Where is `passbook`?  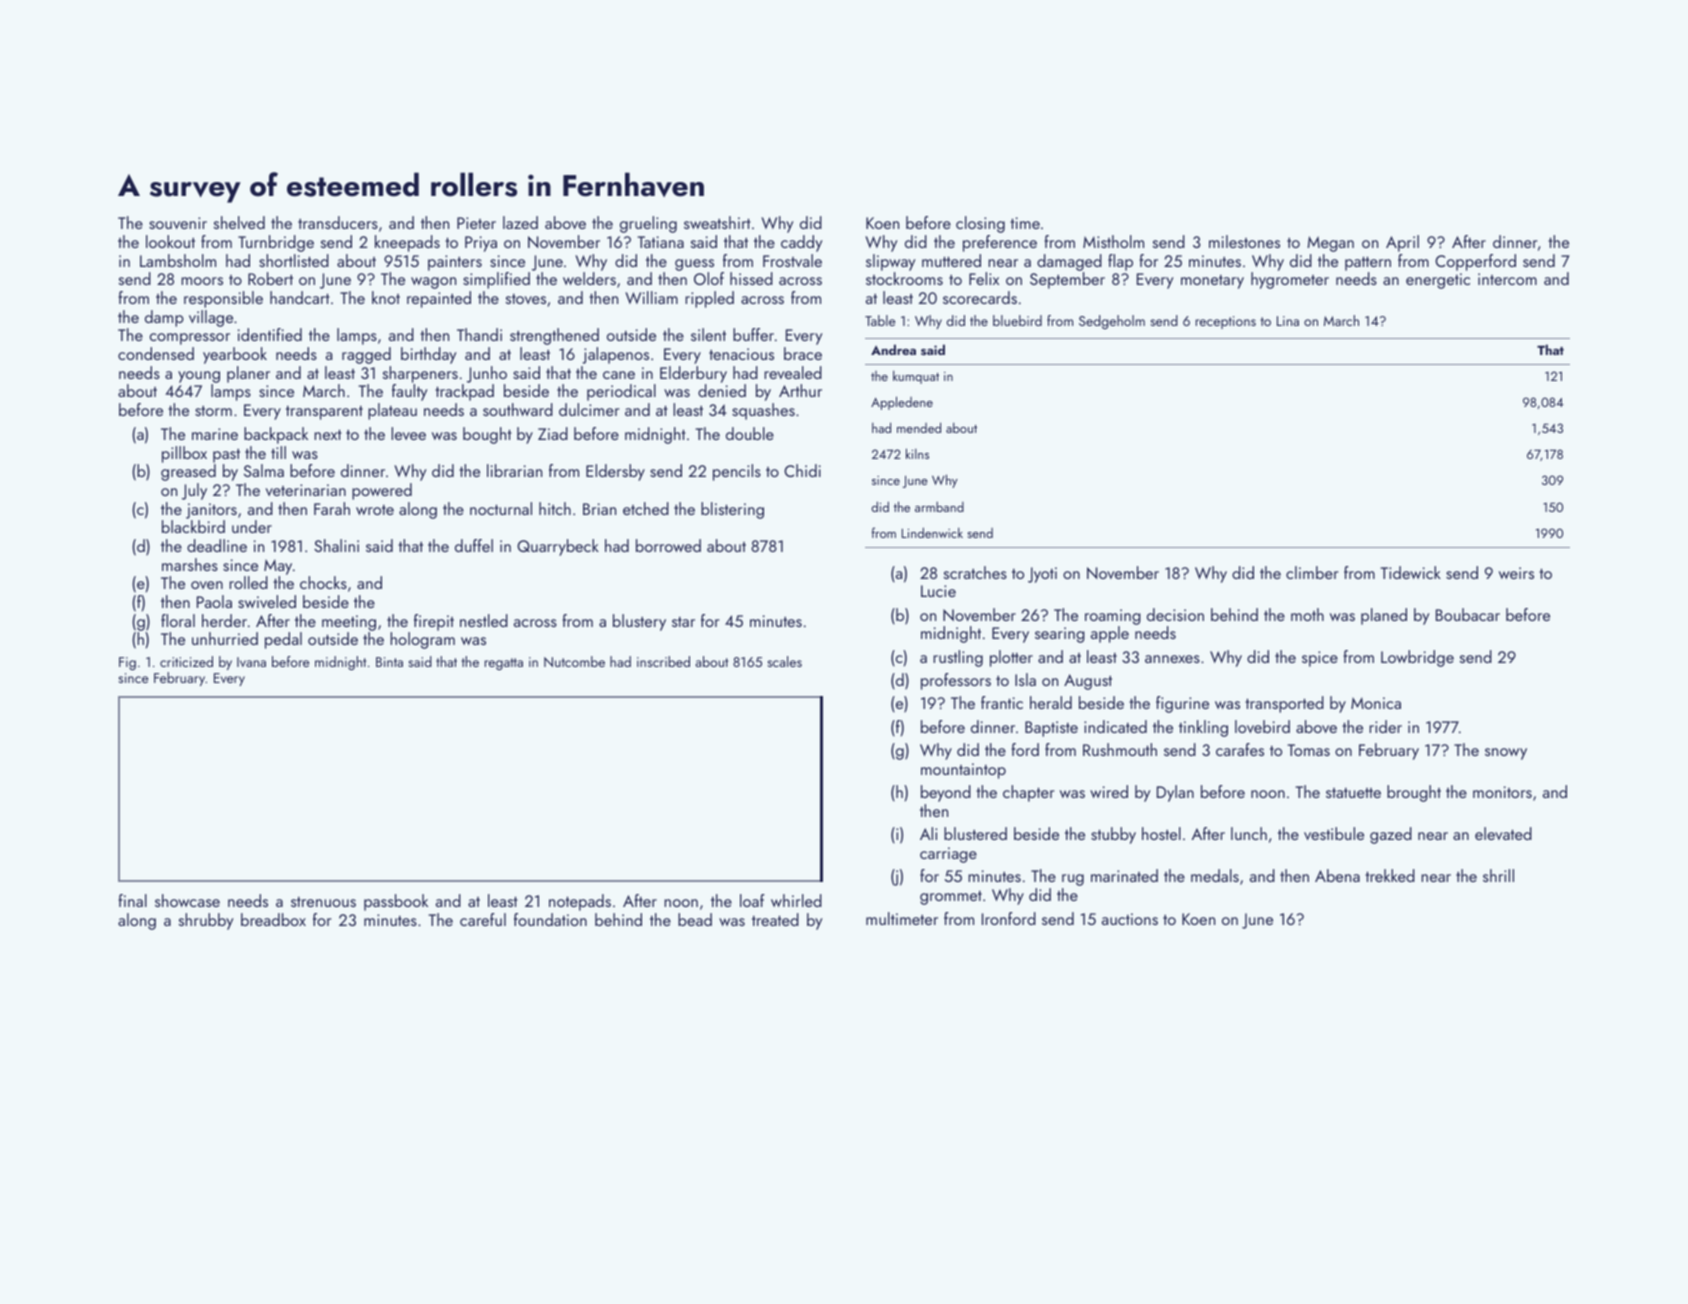
passbook is located at coordinates (396, 902).
